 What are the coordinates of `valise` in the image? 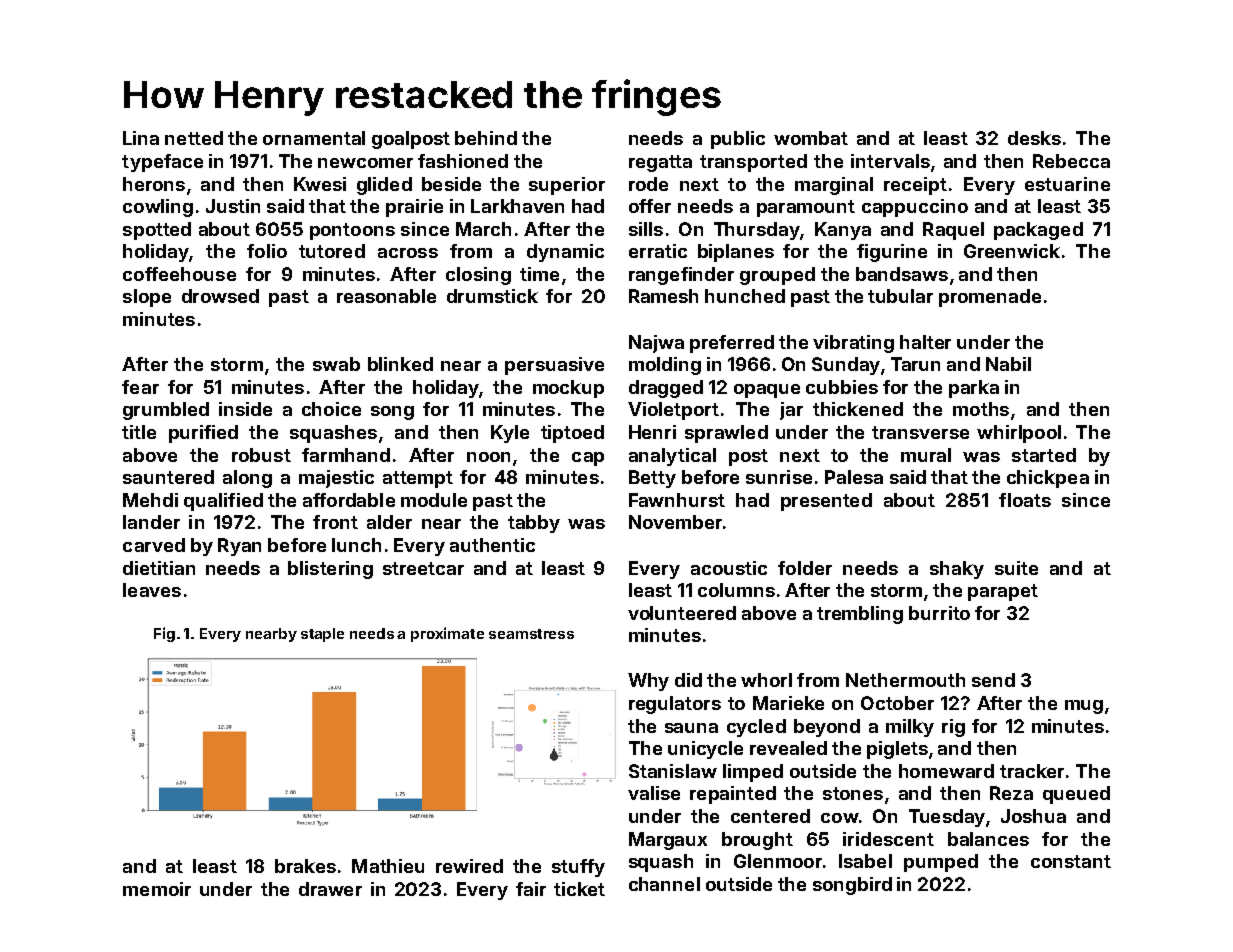 It's located at (654, 793).
